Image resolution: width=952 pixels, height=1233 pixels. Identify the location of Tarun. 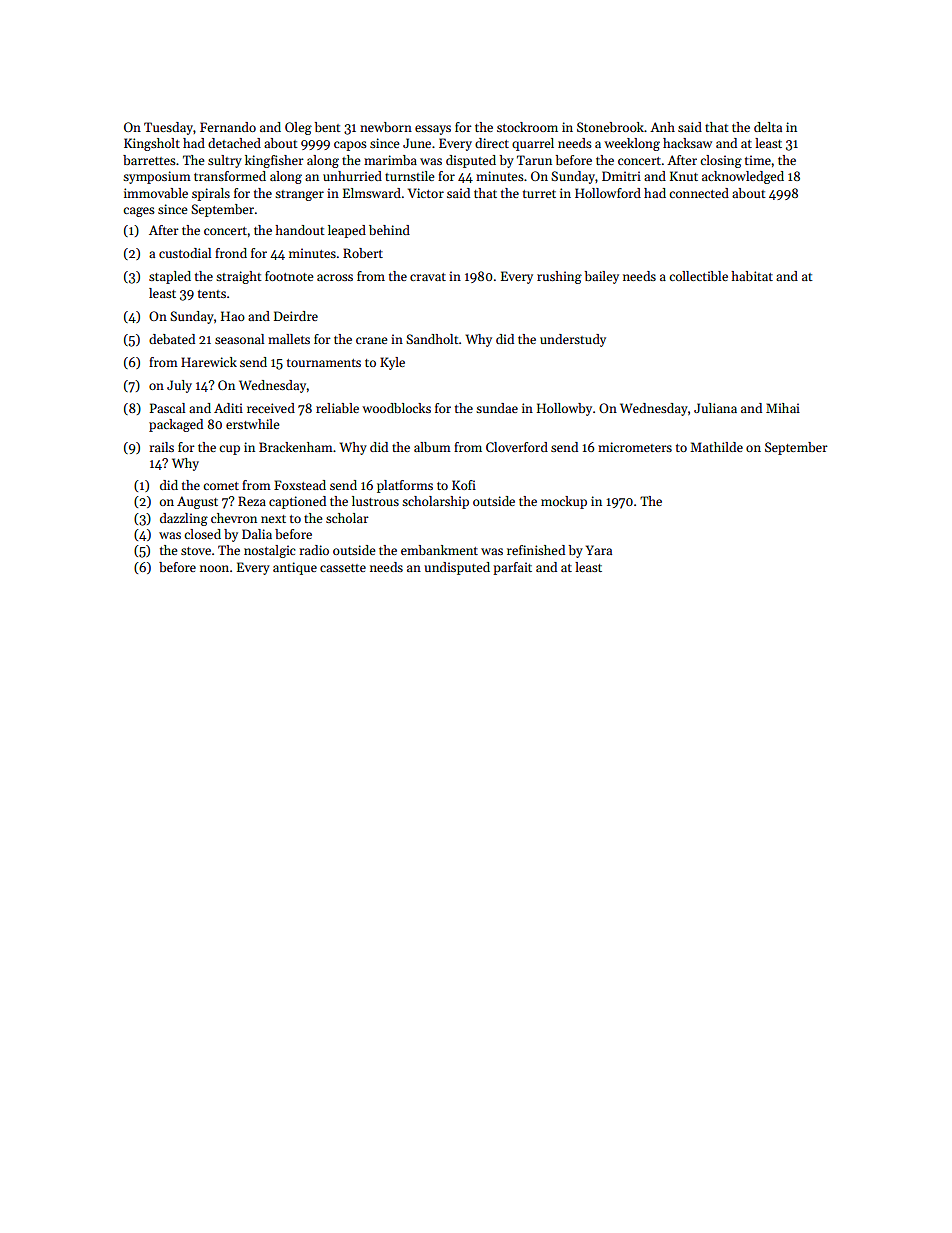
(534, 160).
